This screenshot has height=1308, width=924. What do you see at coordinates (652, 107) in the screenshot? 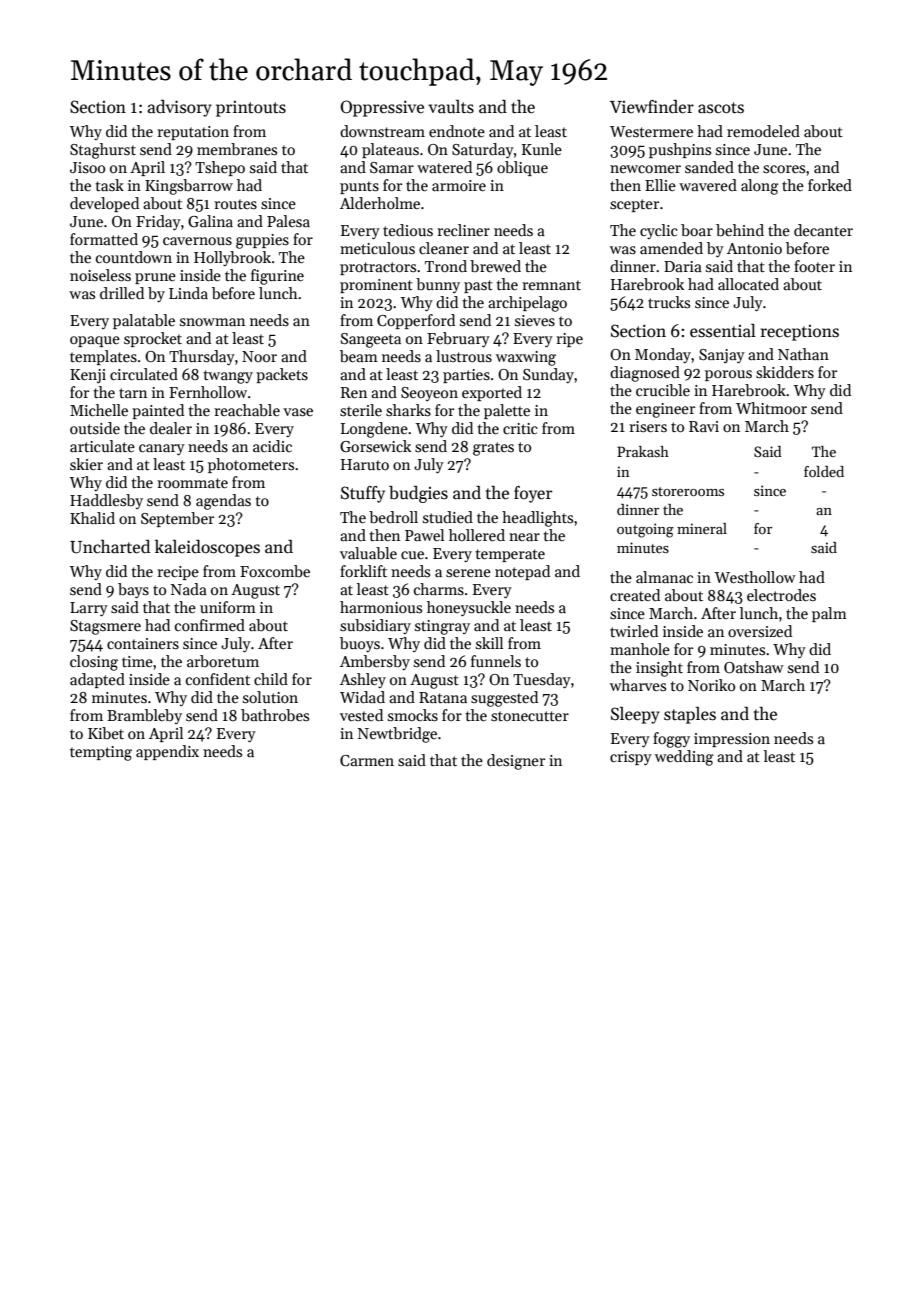
I see `Viewfinder` at bounding box center [652, 107].
